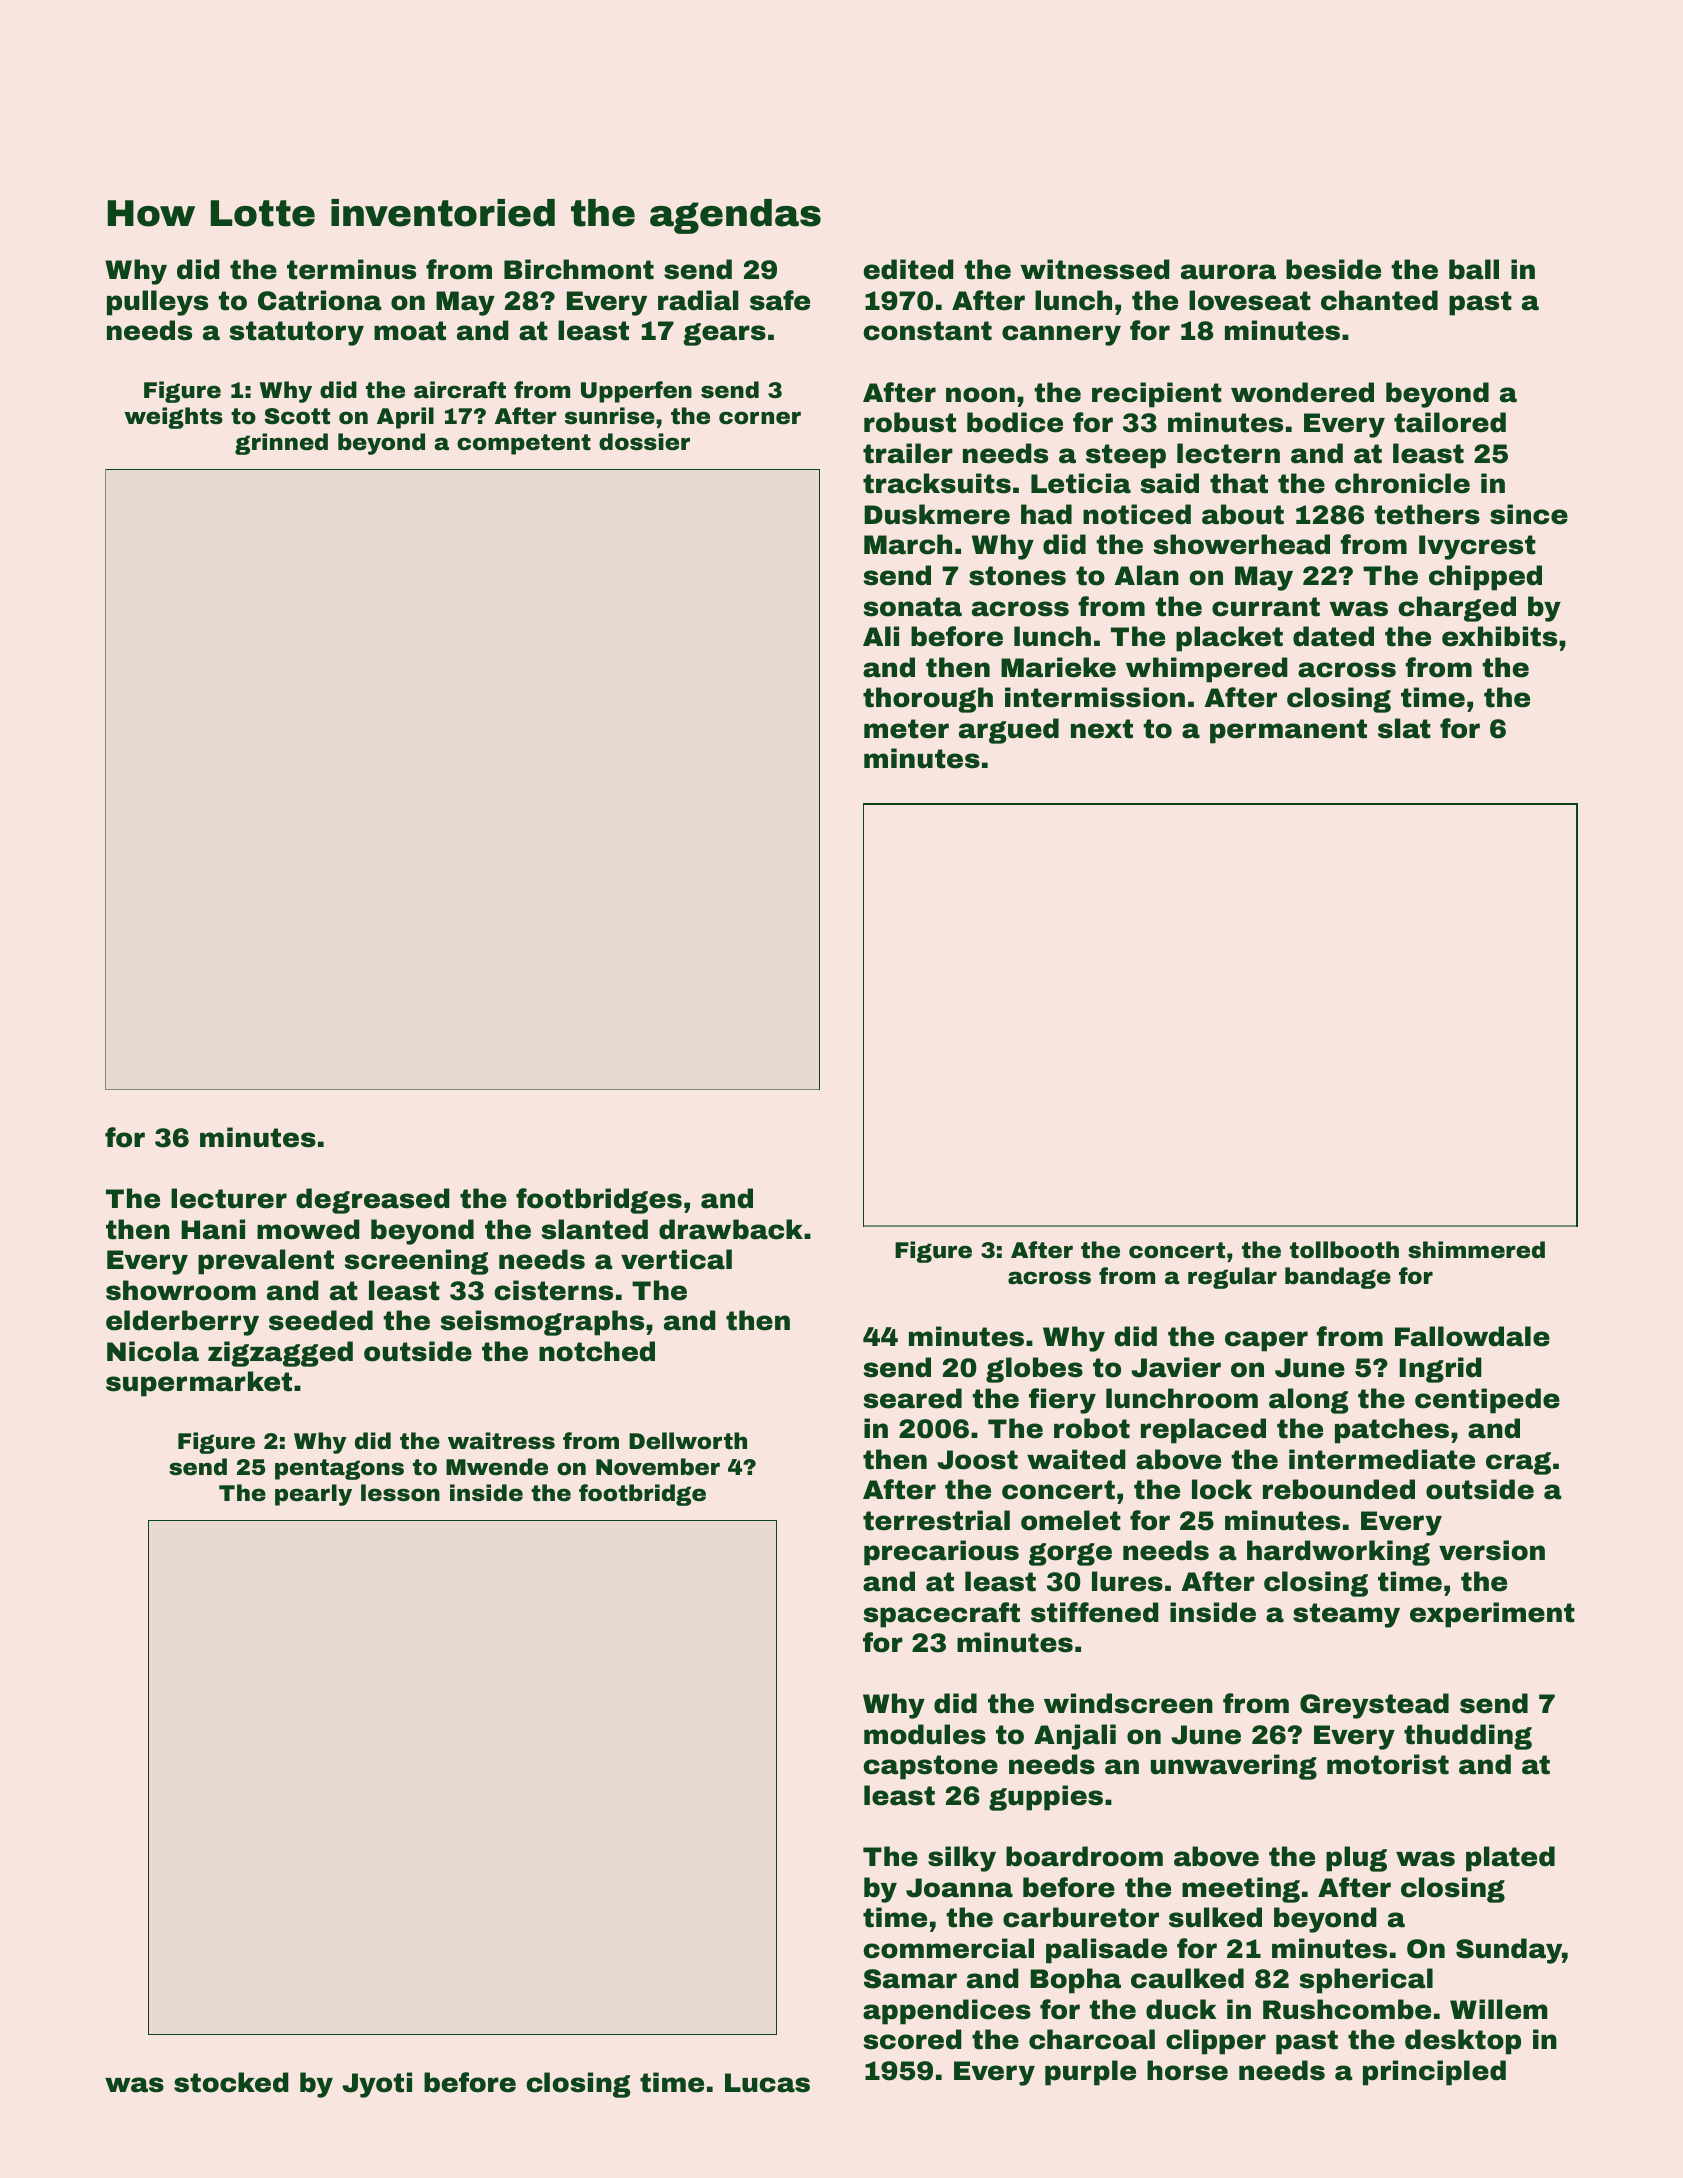  I want to click on shimmered, so click(1476, 1250).
